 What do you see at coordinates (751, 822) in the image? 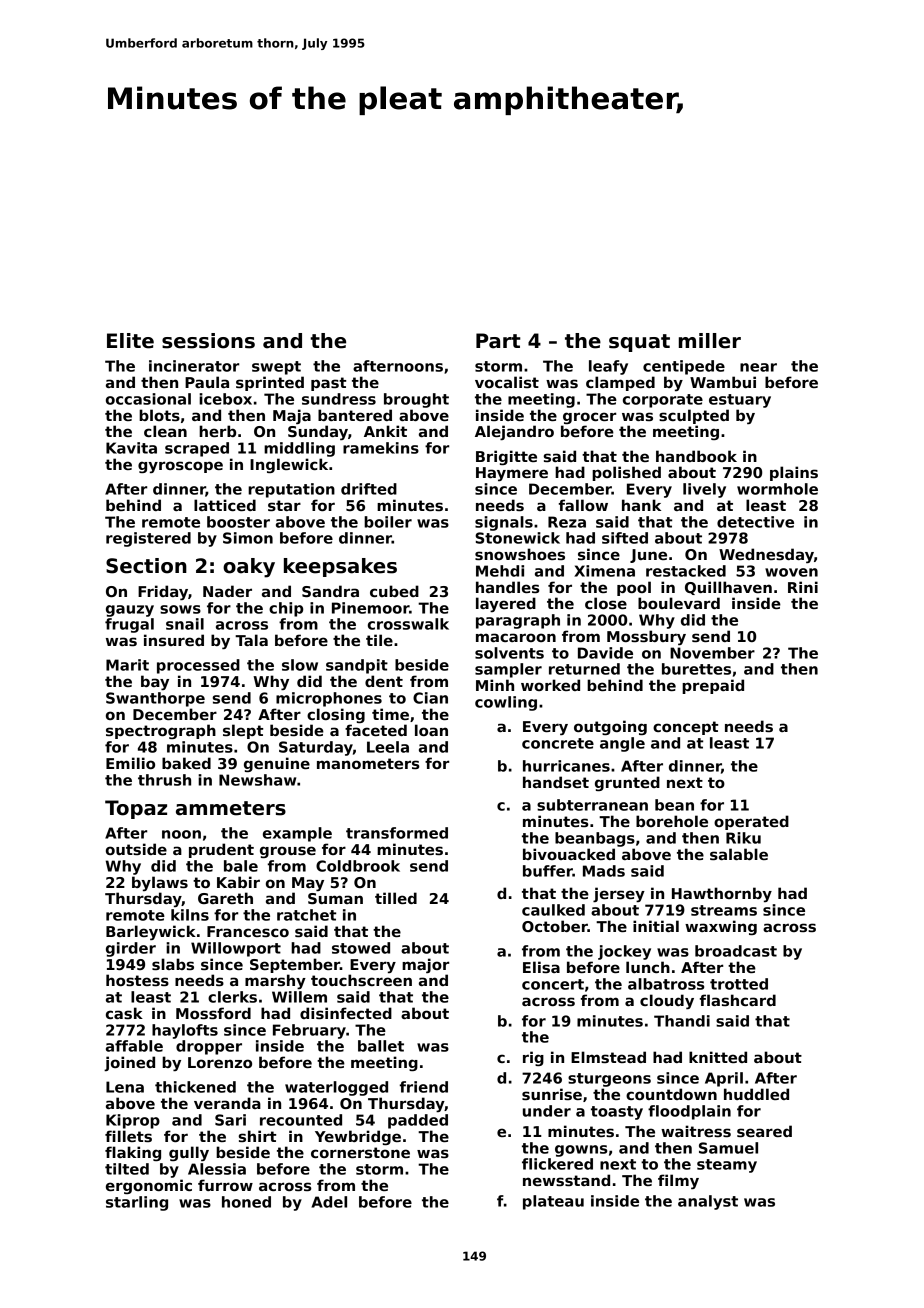
I see `operated` at bounding box center [751, 822].
